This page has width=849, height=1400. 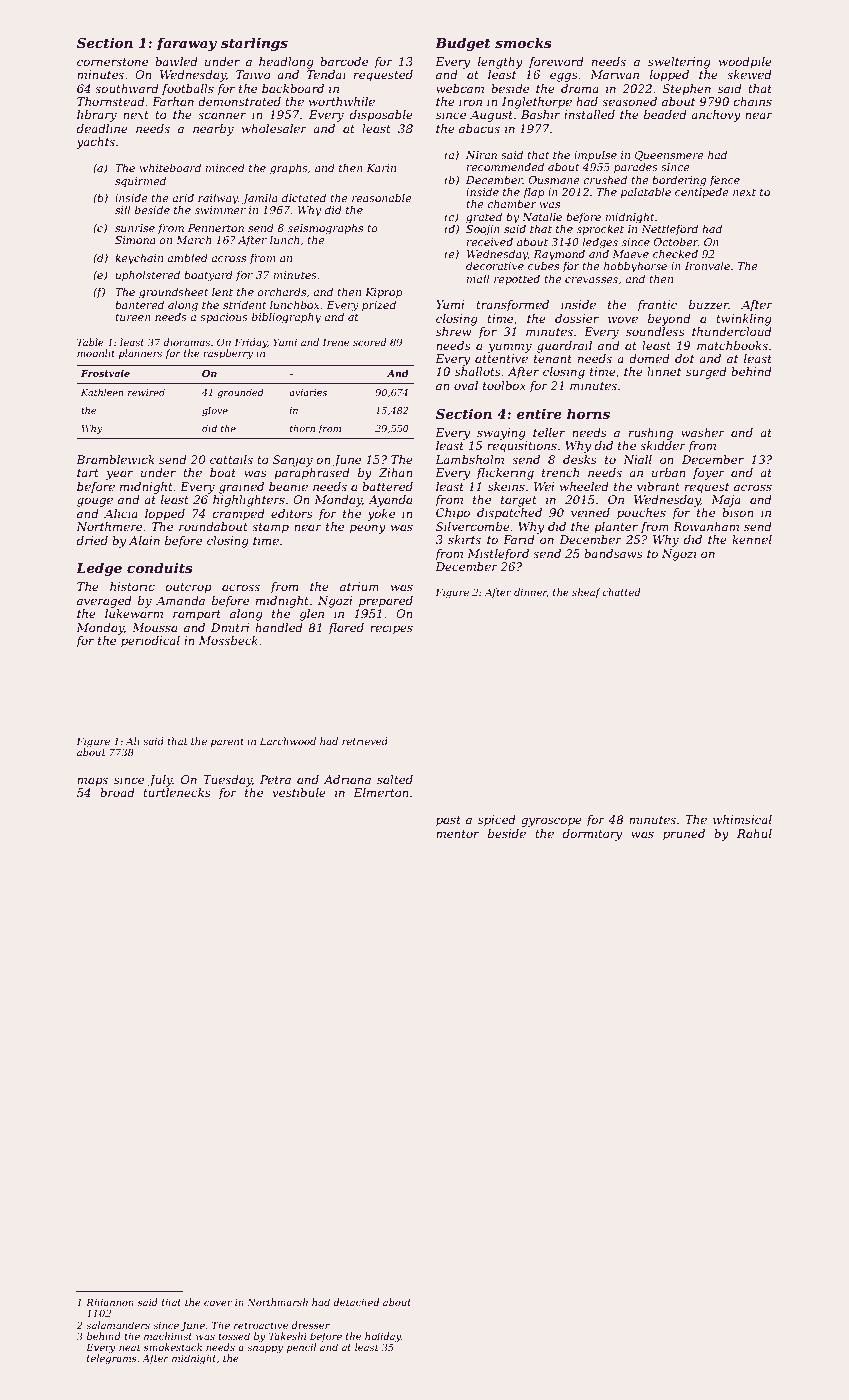 What do you see at coordinates (702, 192) in the page?
I see `centipede` at bounding box center [702, 192].
